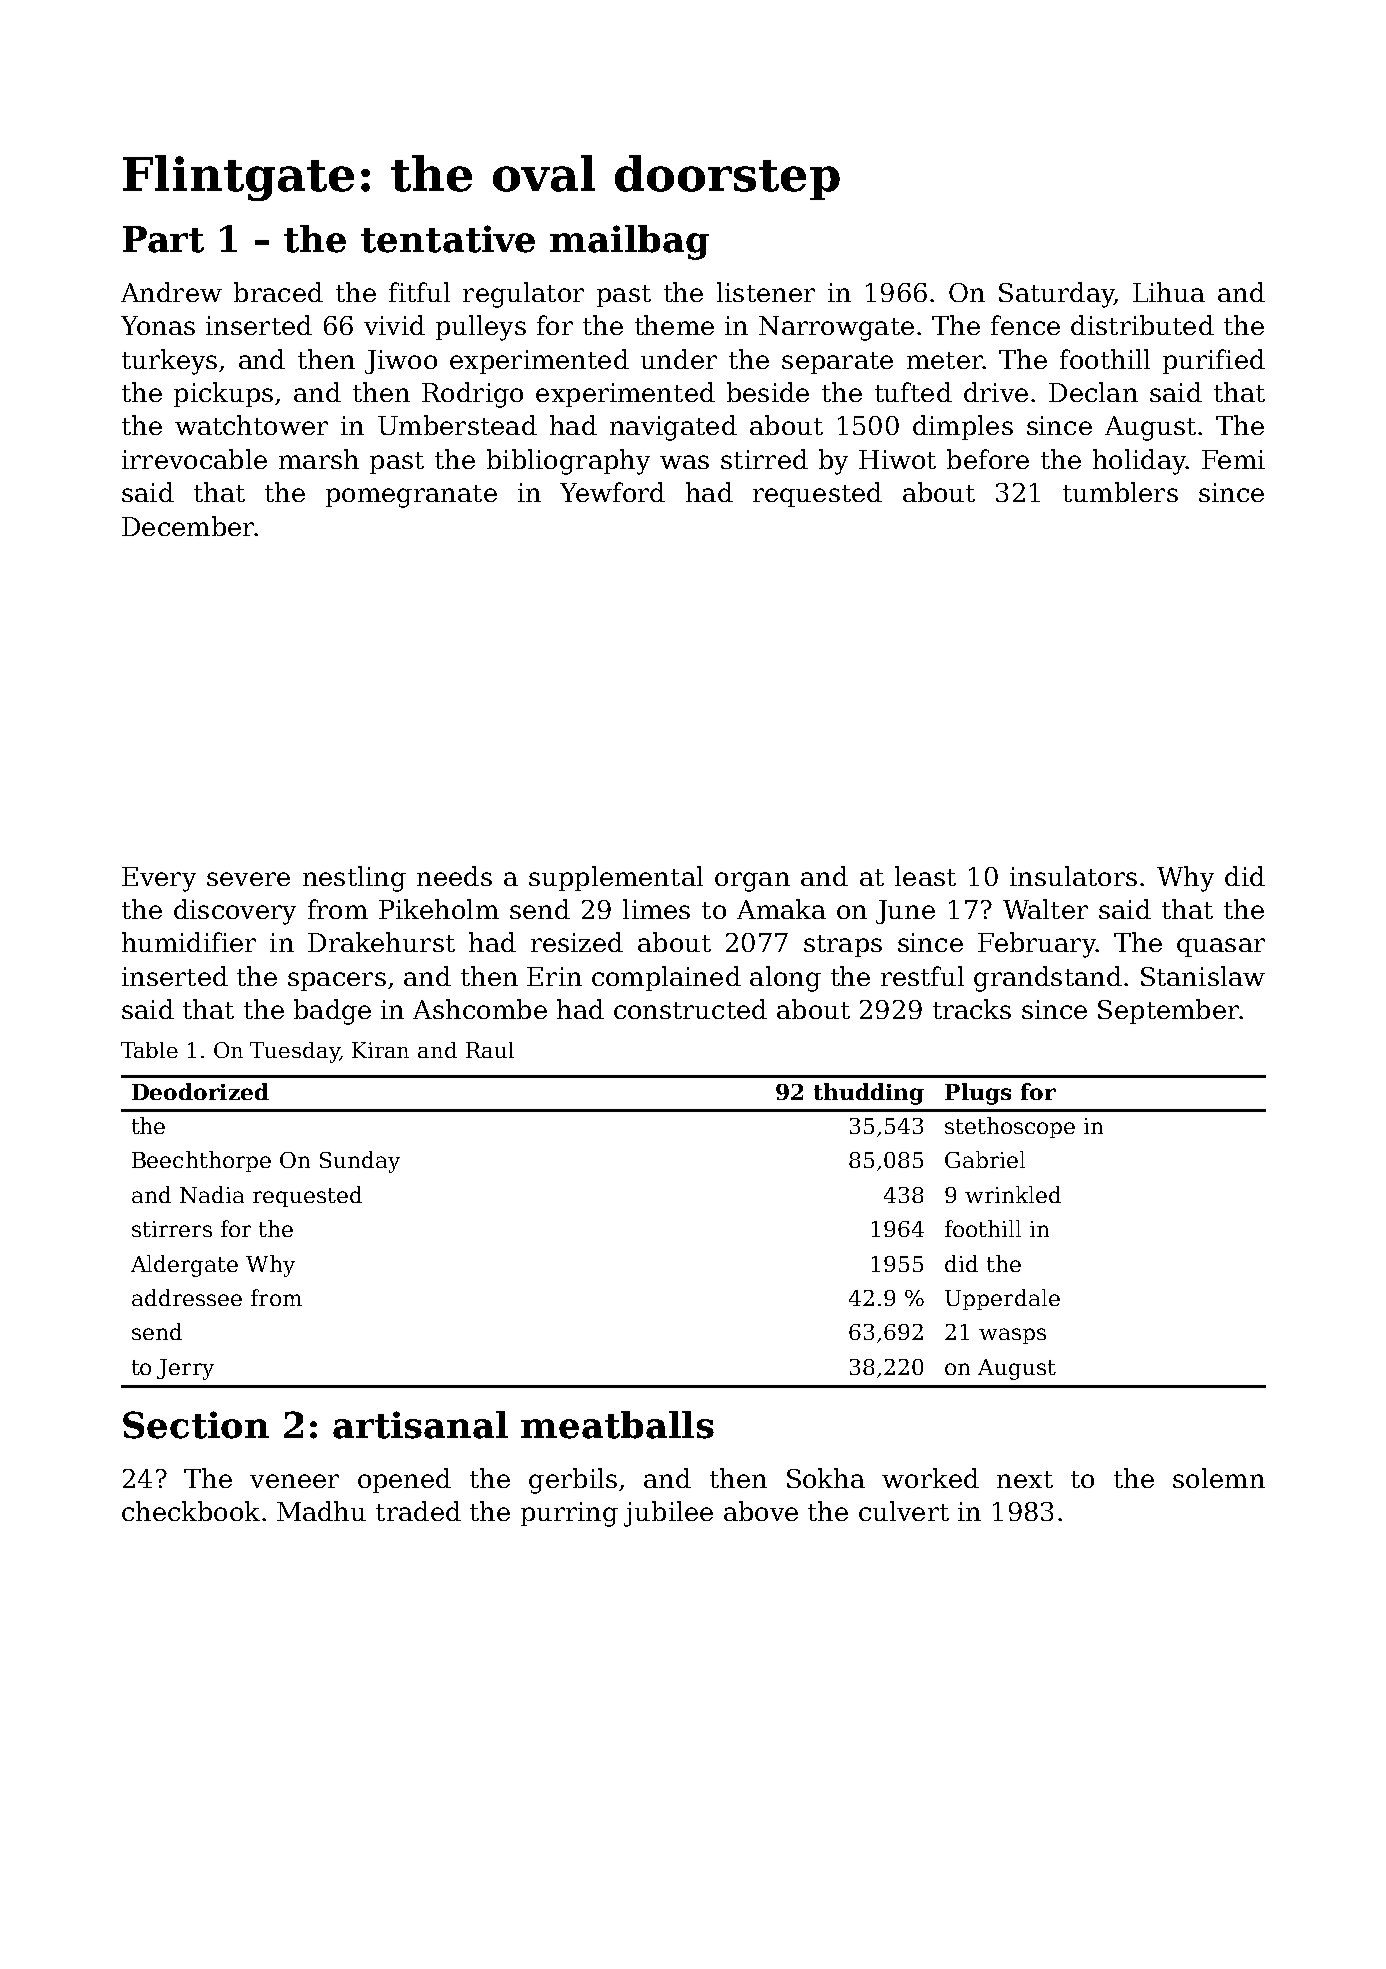 This document has width=1386, height=1969. Describe the element at coordinates (381, 942) in the document. I see `Drakehurst` at that location.
